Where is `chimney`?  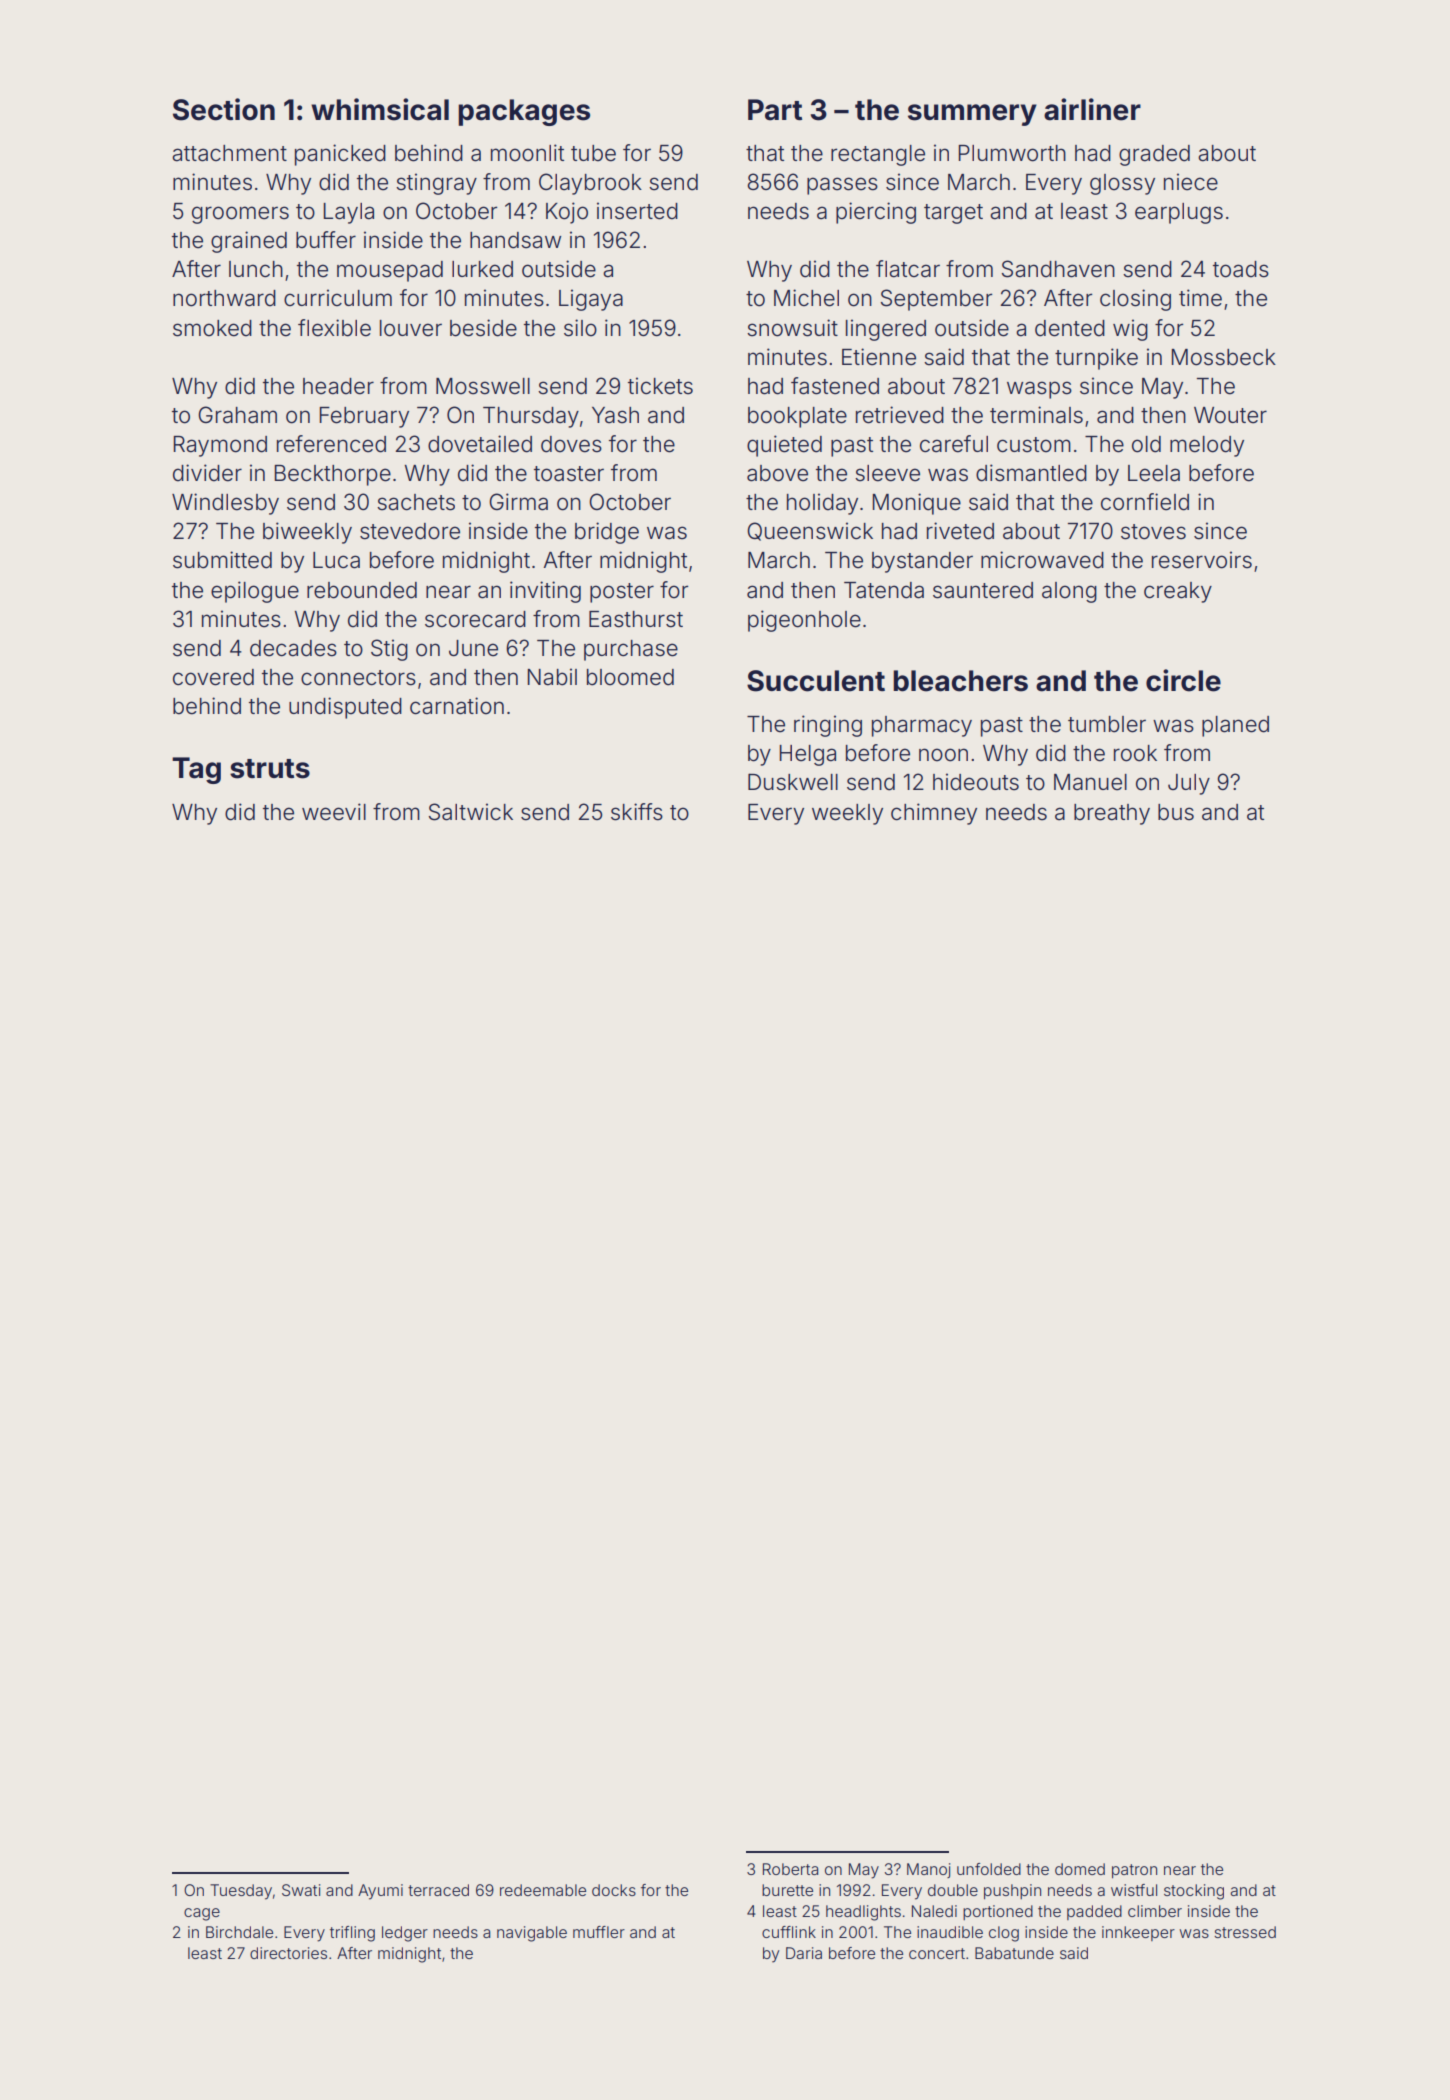 chimney is located at coordinates (934, 814).
